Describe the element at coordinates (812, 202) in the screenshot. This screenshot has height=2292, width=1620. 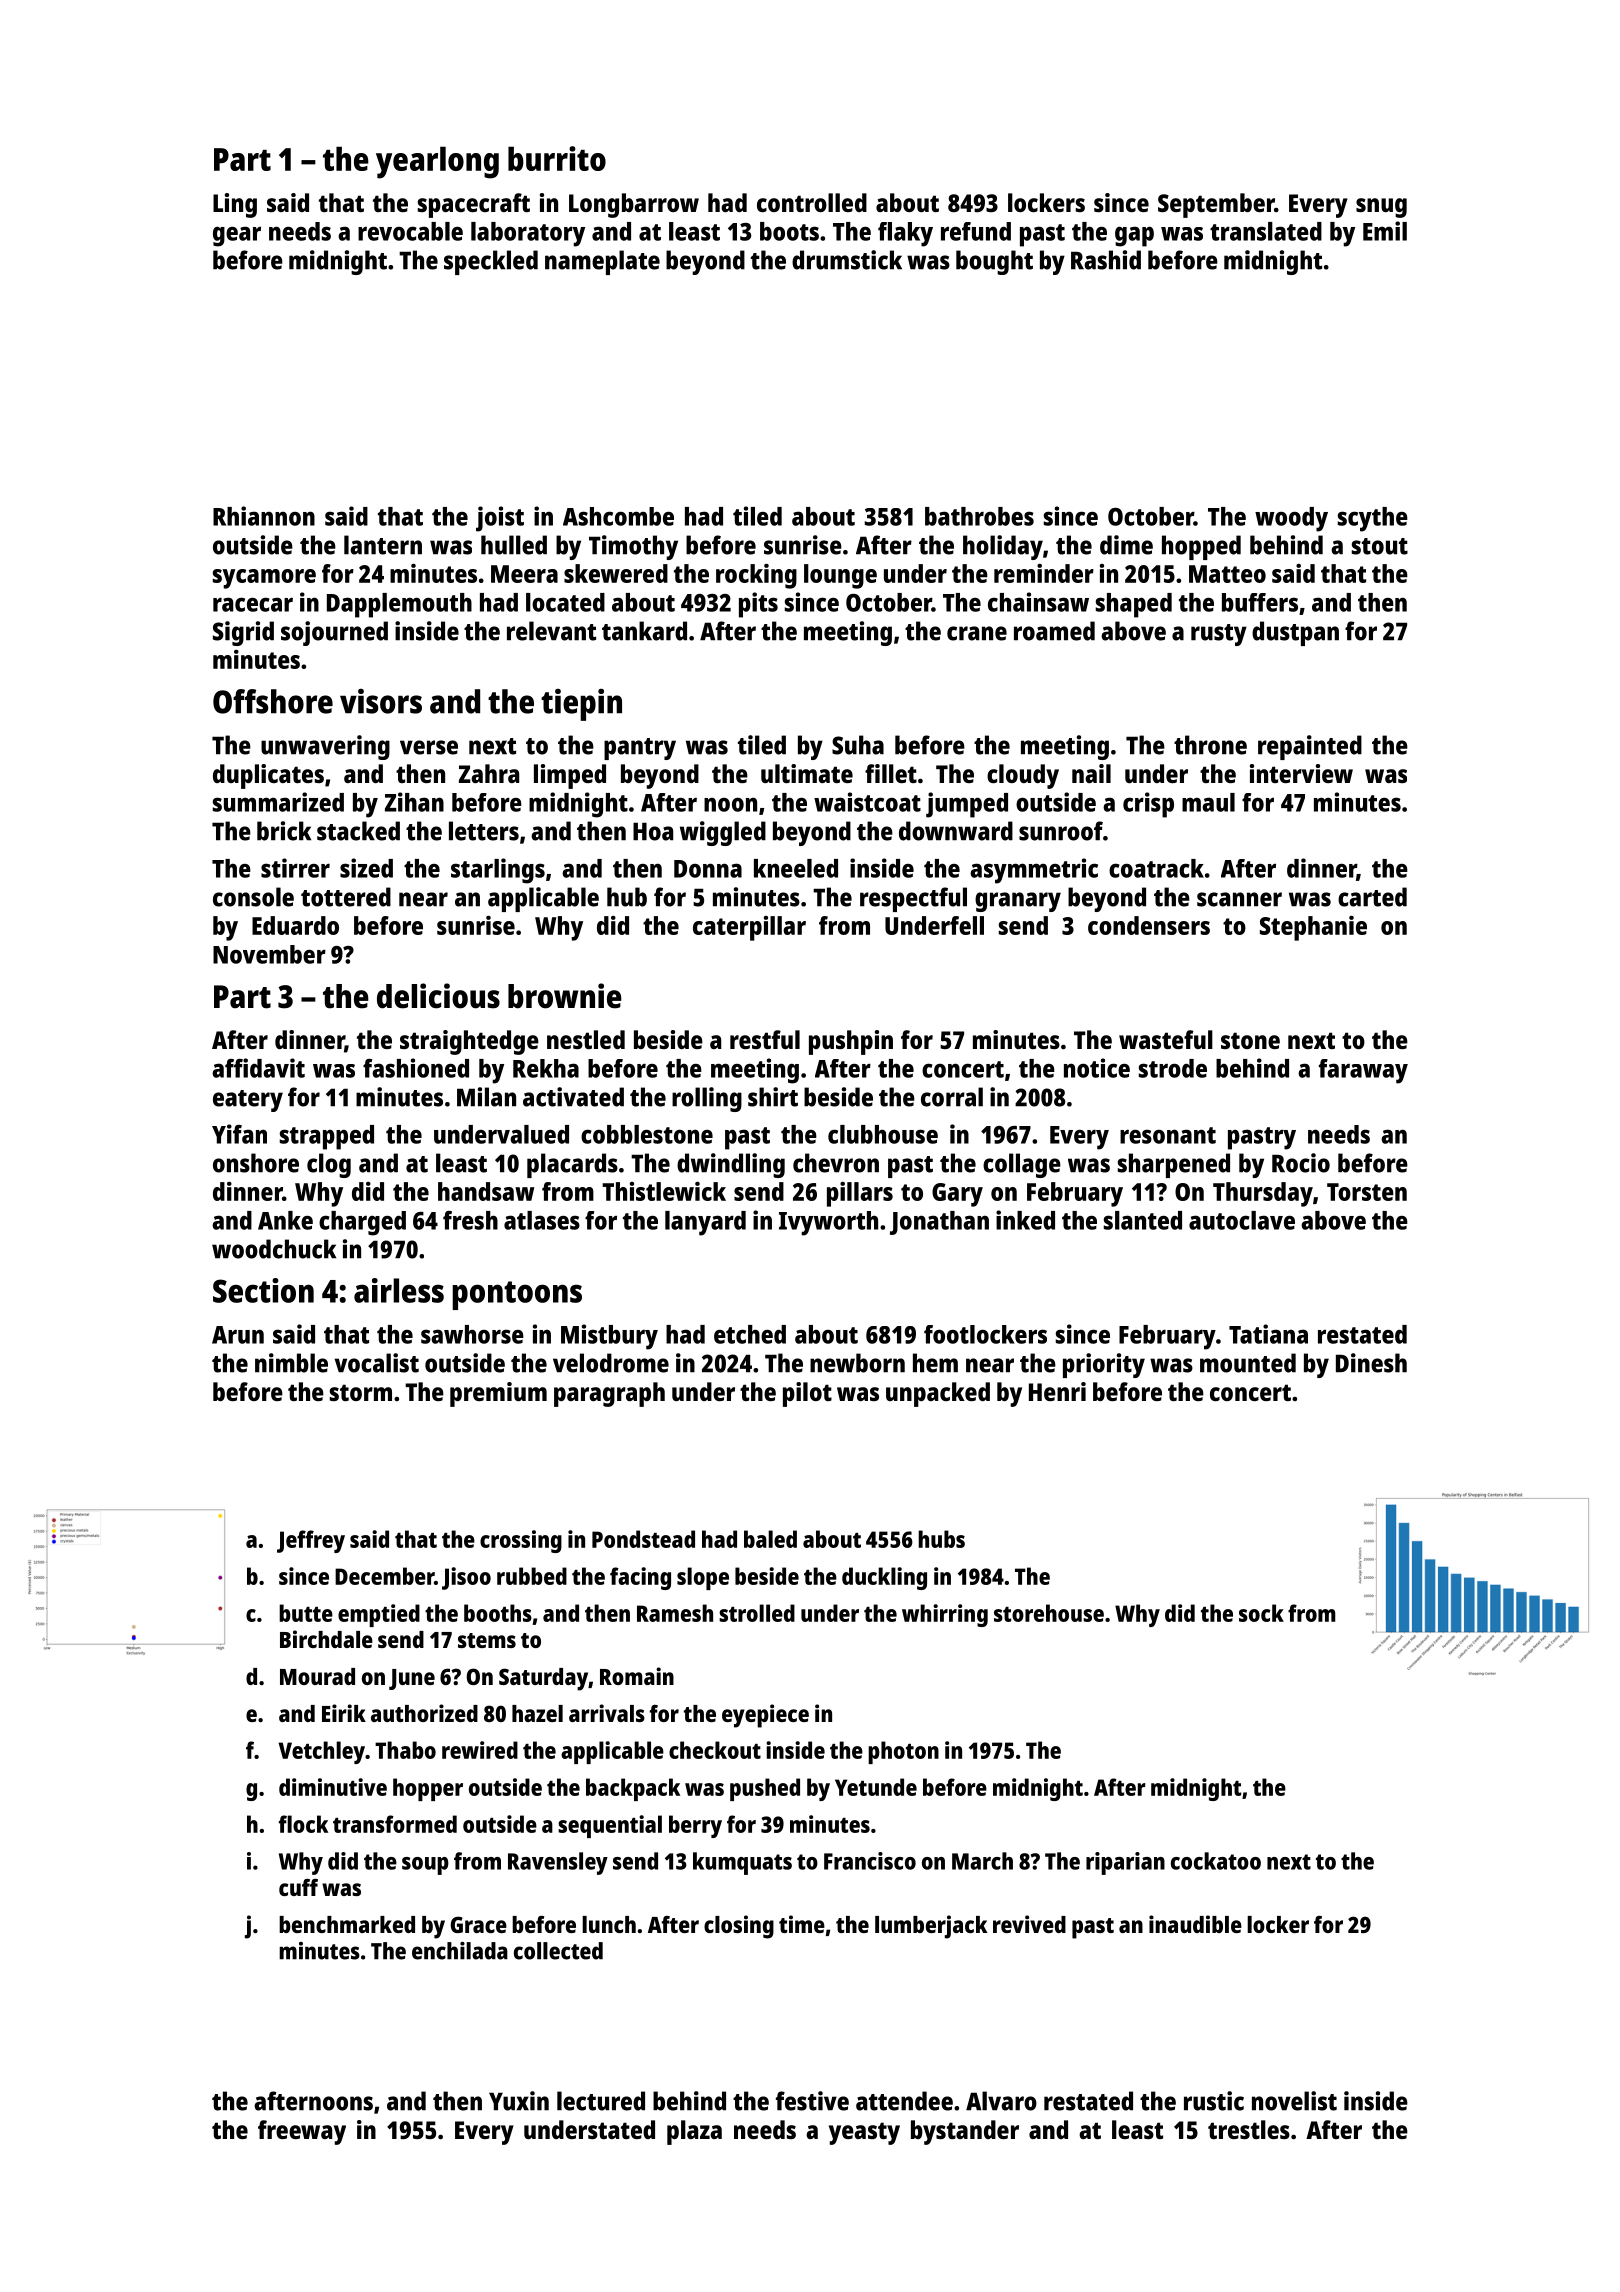
I see `controlled` at that location.
